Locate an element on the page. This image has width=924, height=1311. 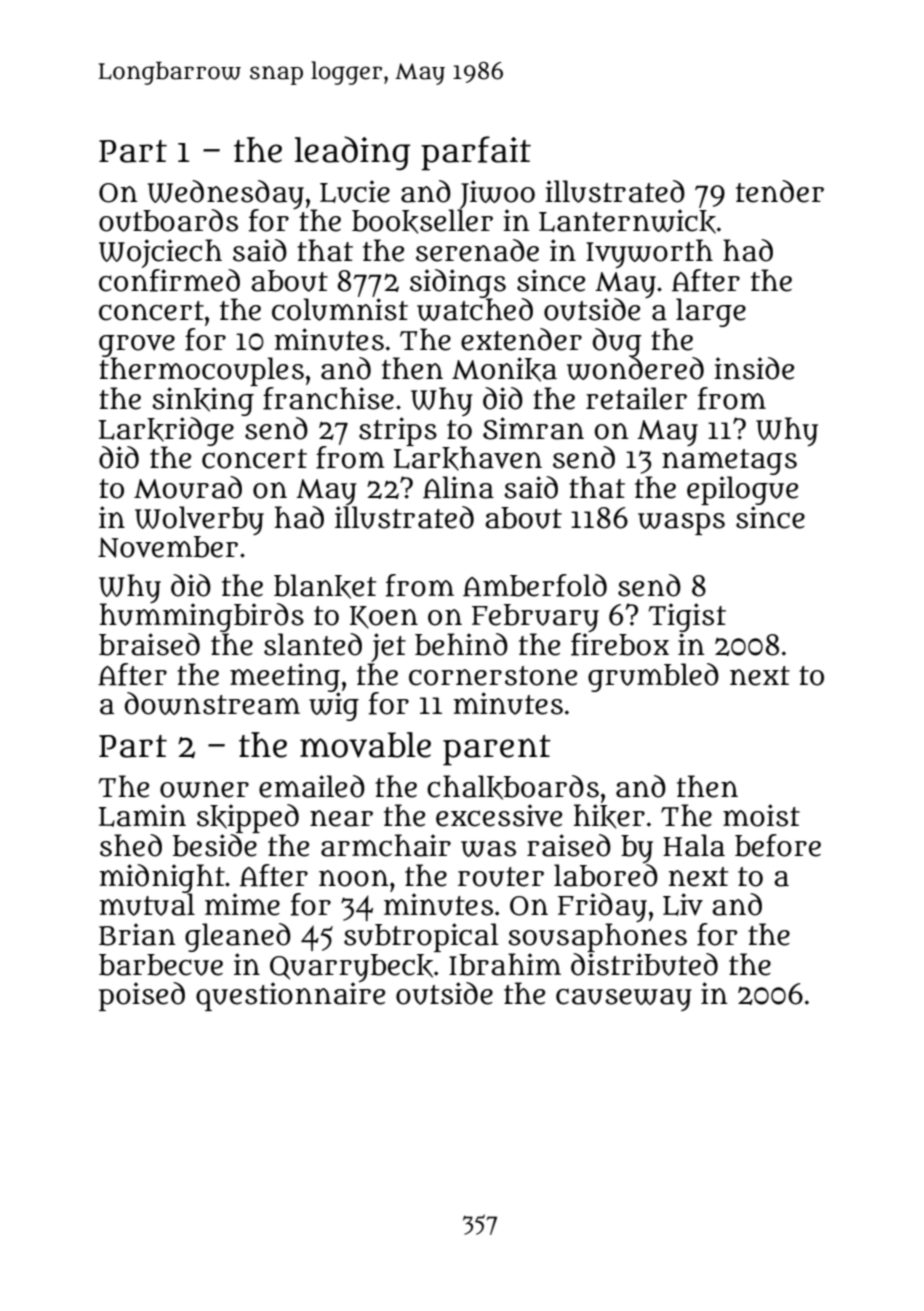
cornerstone is located at coordinates (493, 676).
